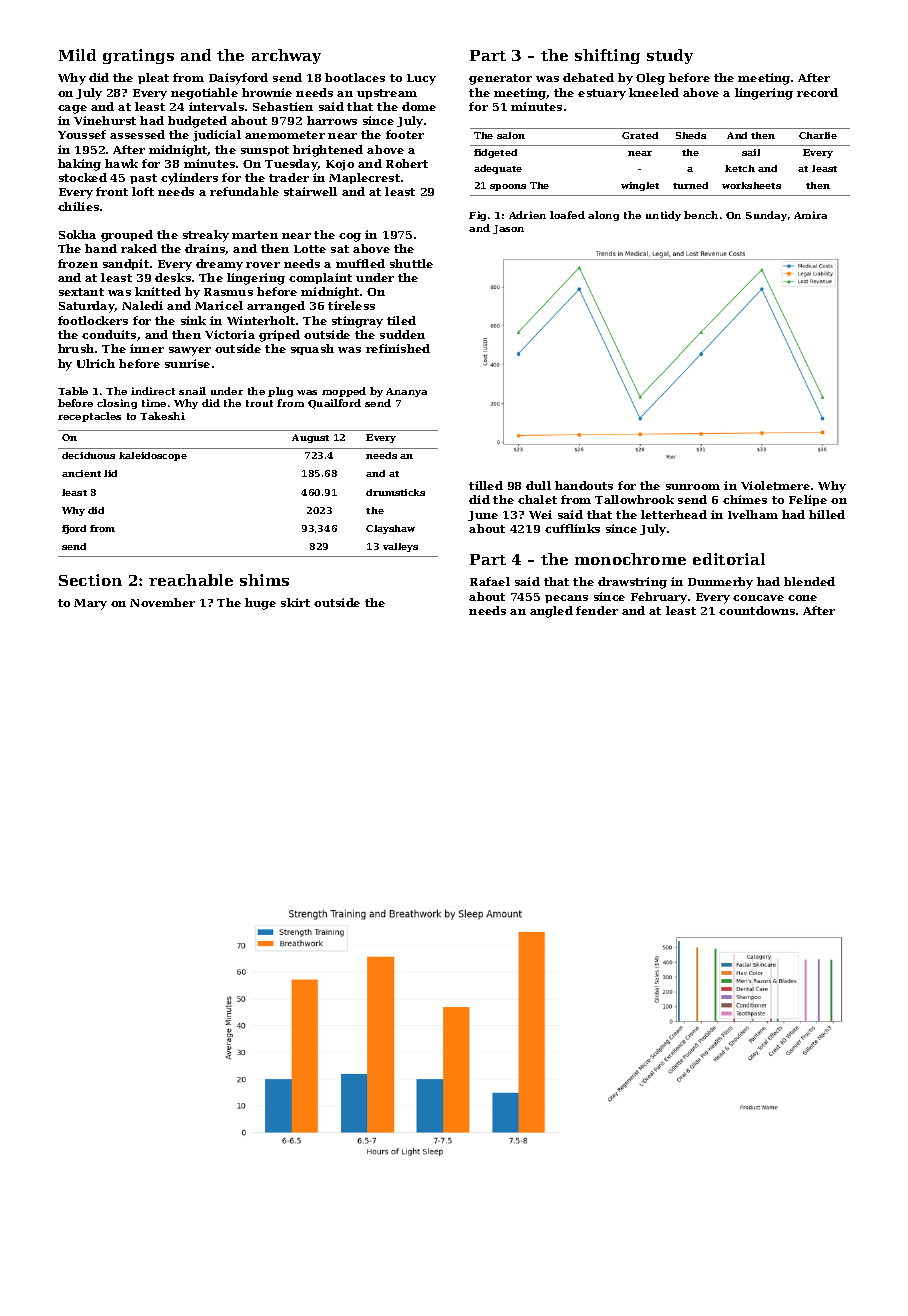 This document has height=1316, width=908. Describe the element at coordinates (500, 79) in the document. I see `generator` at that location.
